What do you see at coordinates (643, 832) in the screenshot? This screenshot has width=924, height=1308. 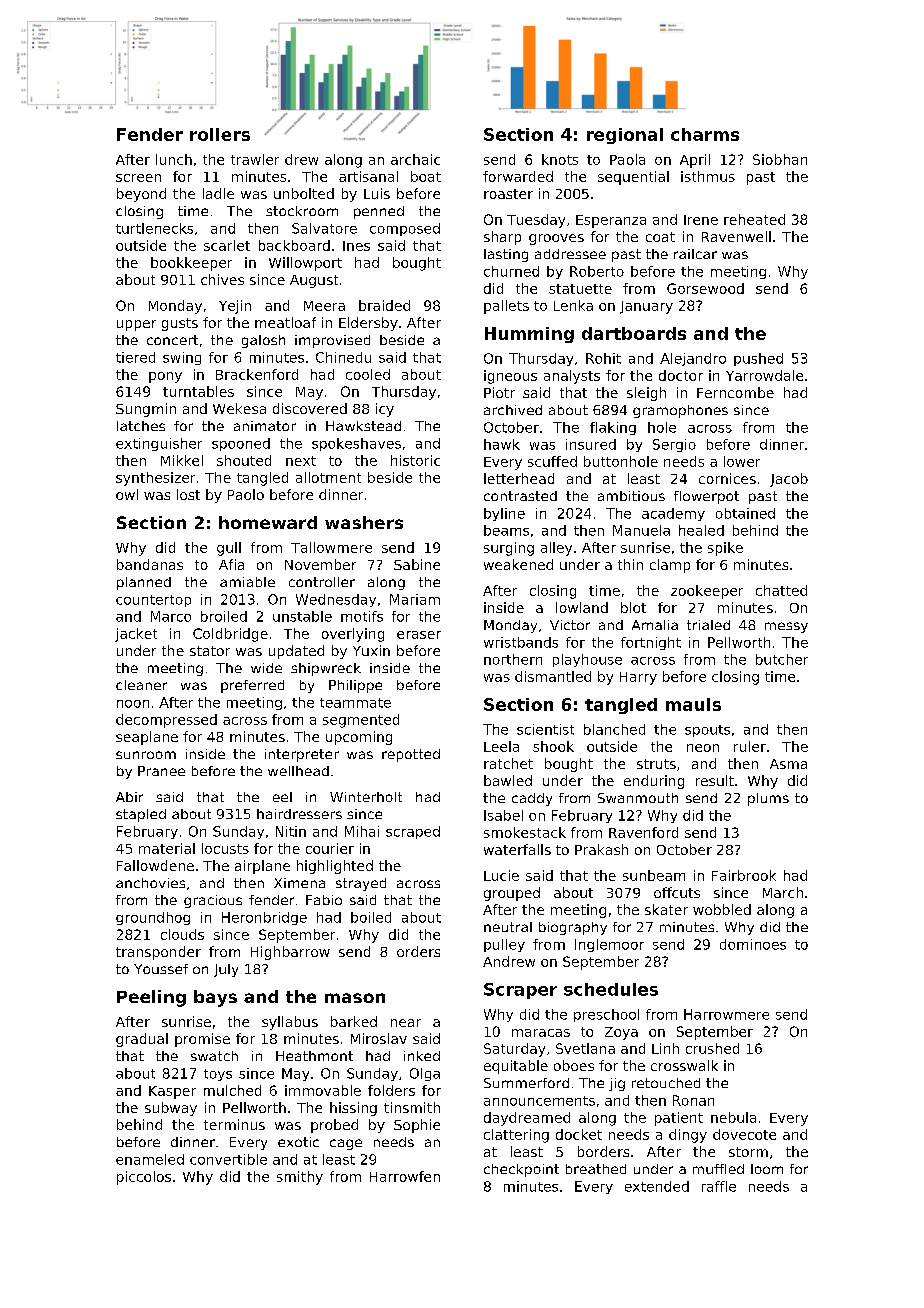 I see `Ravenford` at bounding box center [643, 832].
